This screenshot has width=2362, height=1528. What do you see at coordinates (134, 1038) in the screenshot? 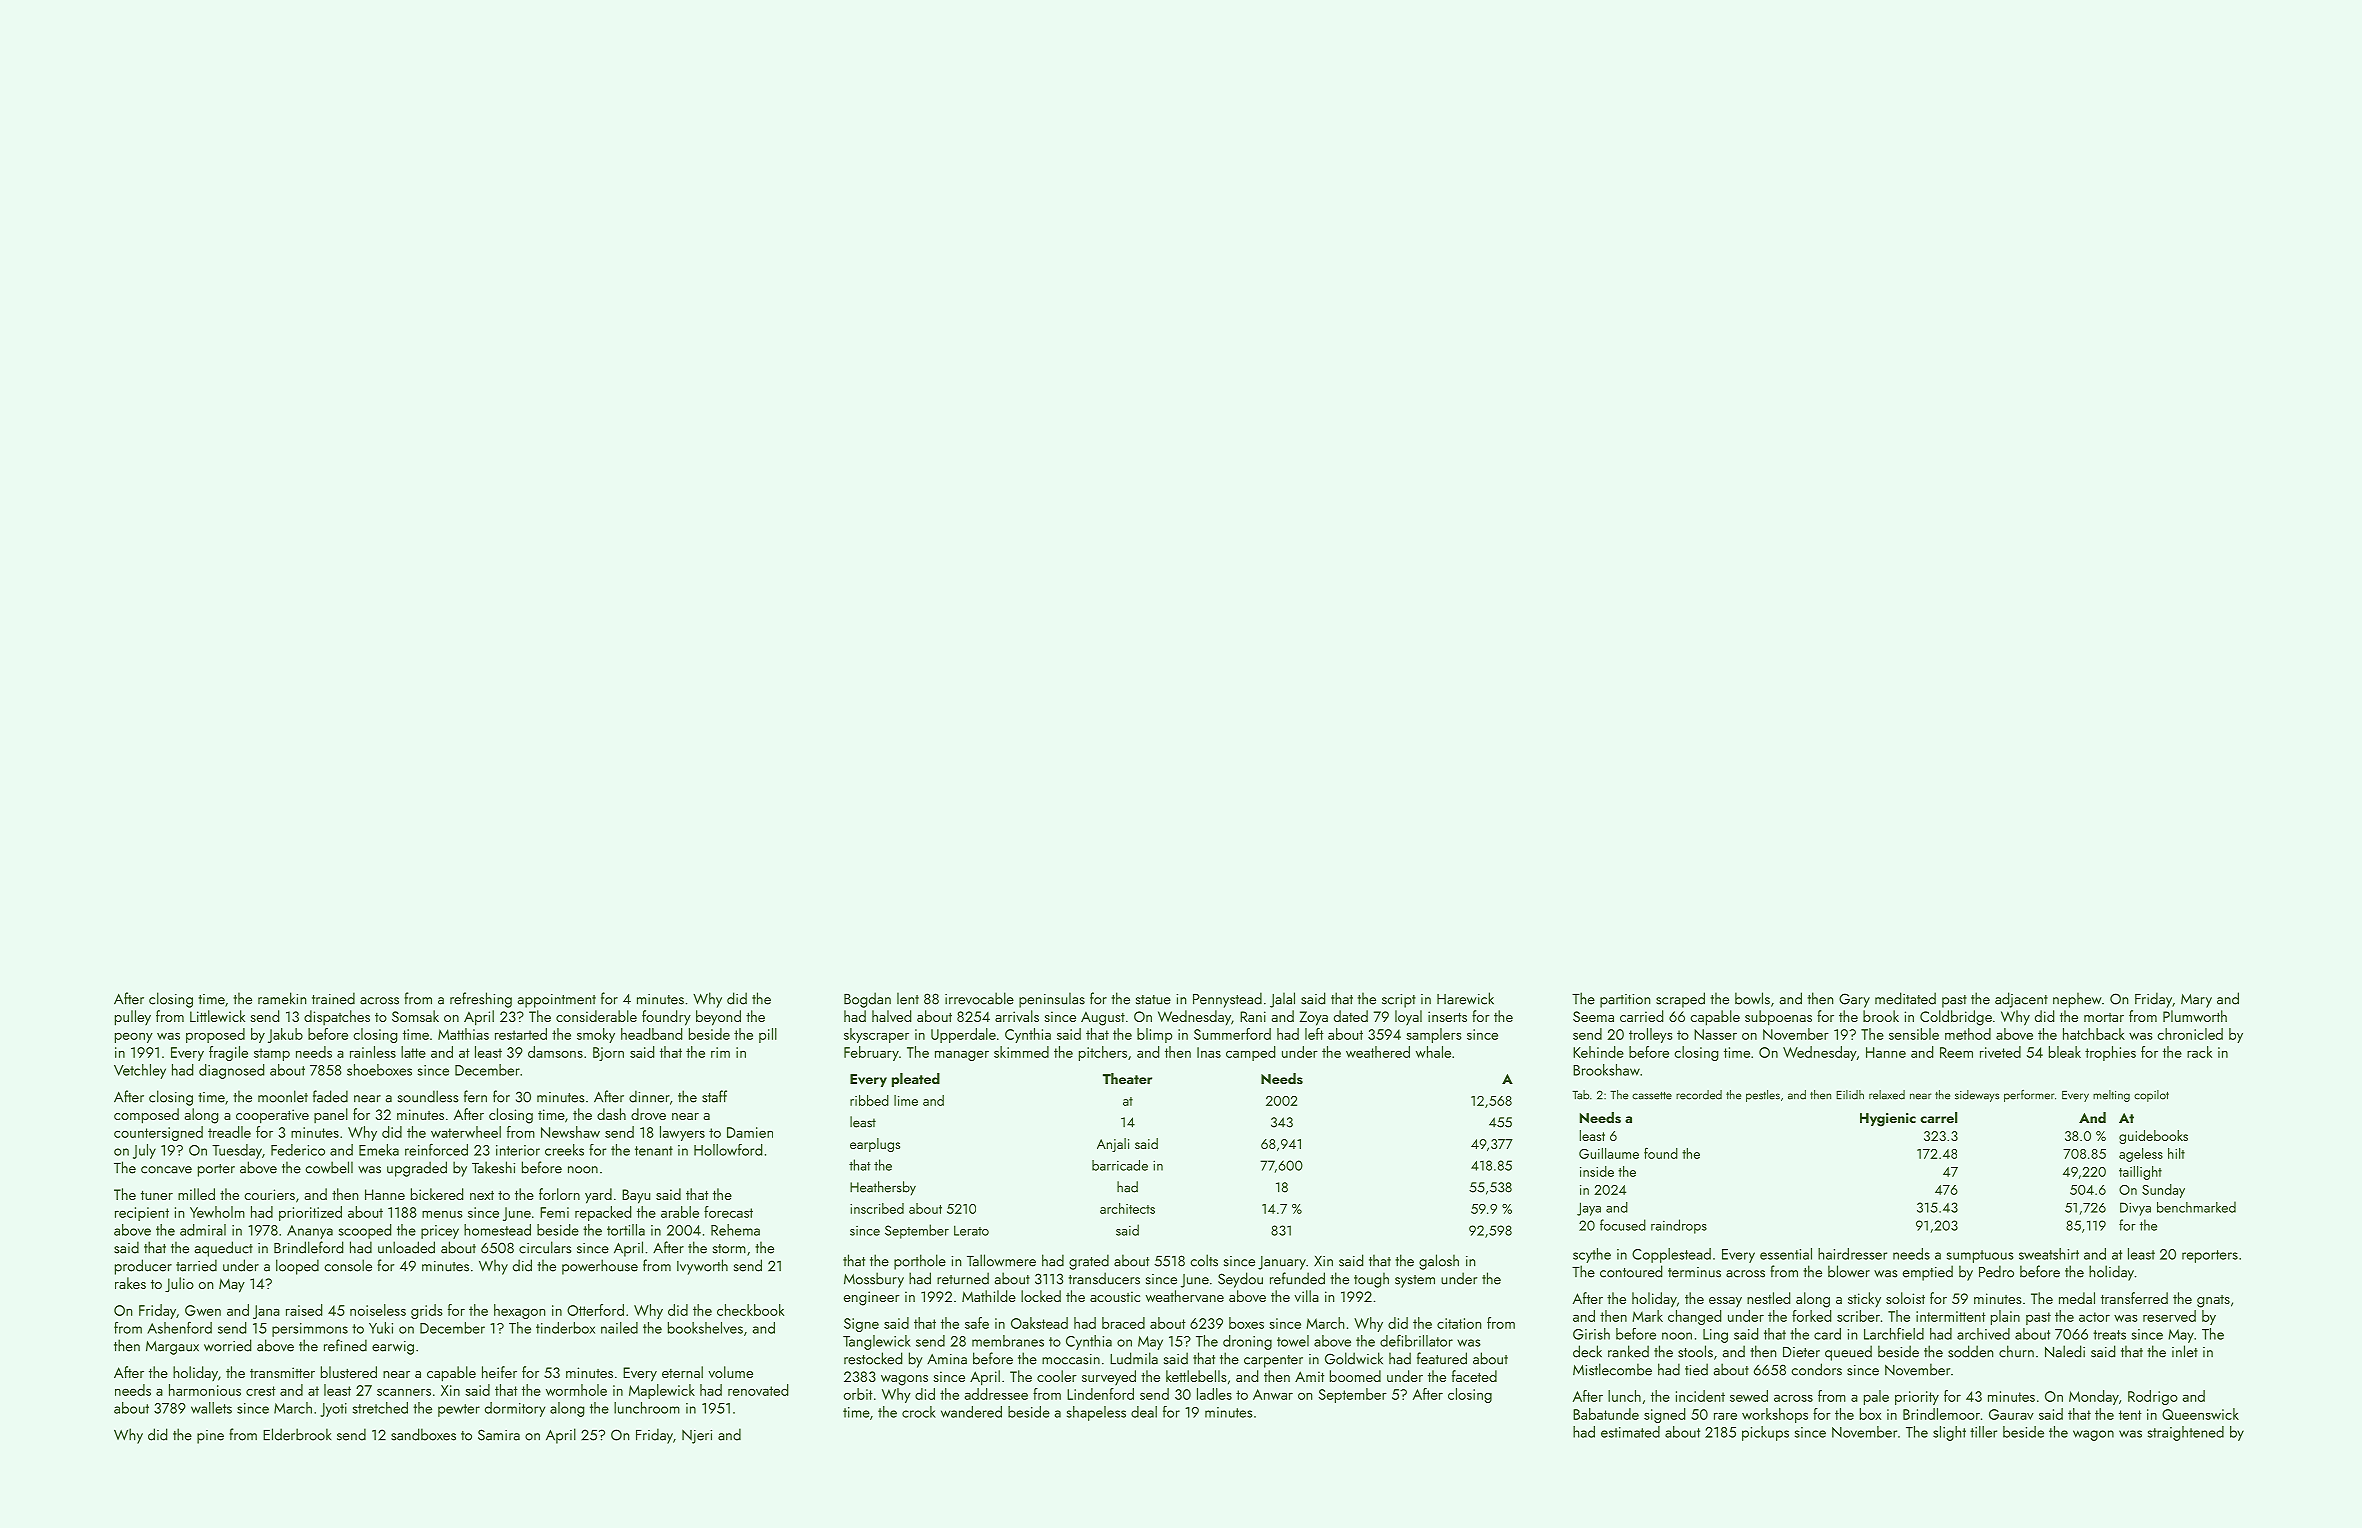
I see `peony` at bounding box center [134, 1038].
